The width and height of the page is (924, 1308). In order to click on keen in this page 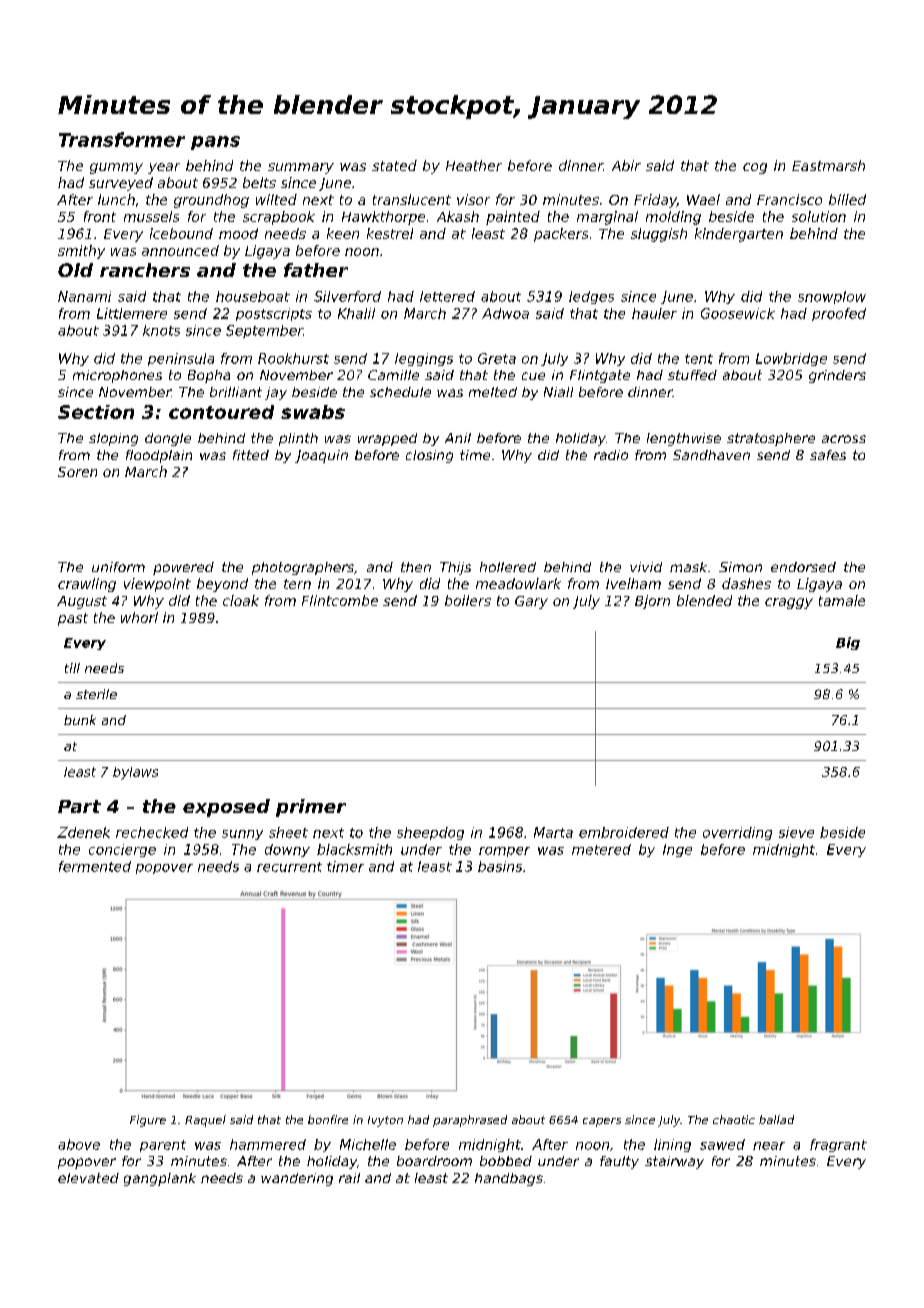, I will do `click(343, 233)`.
